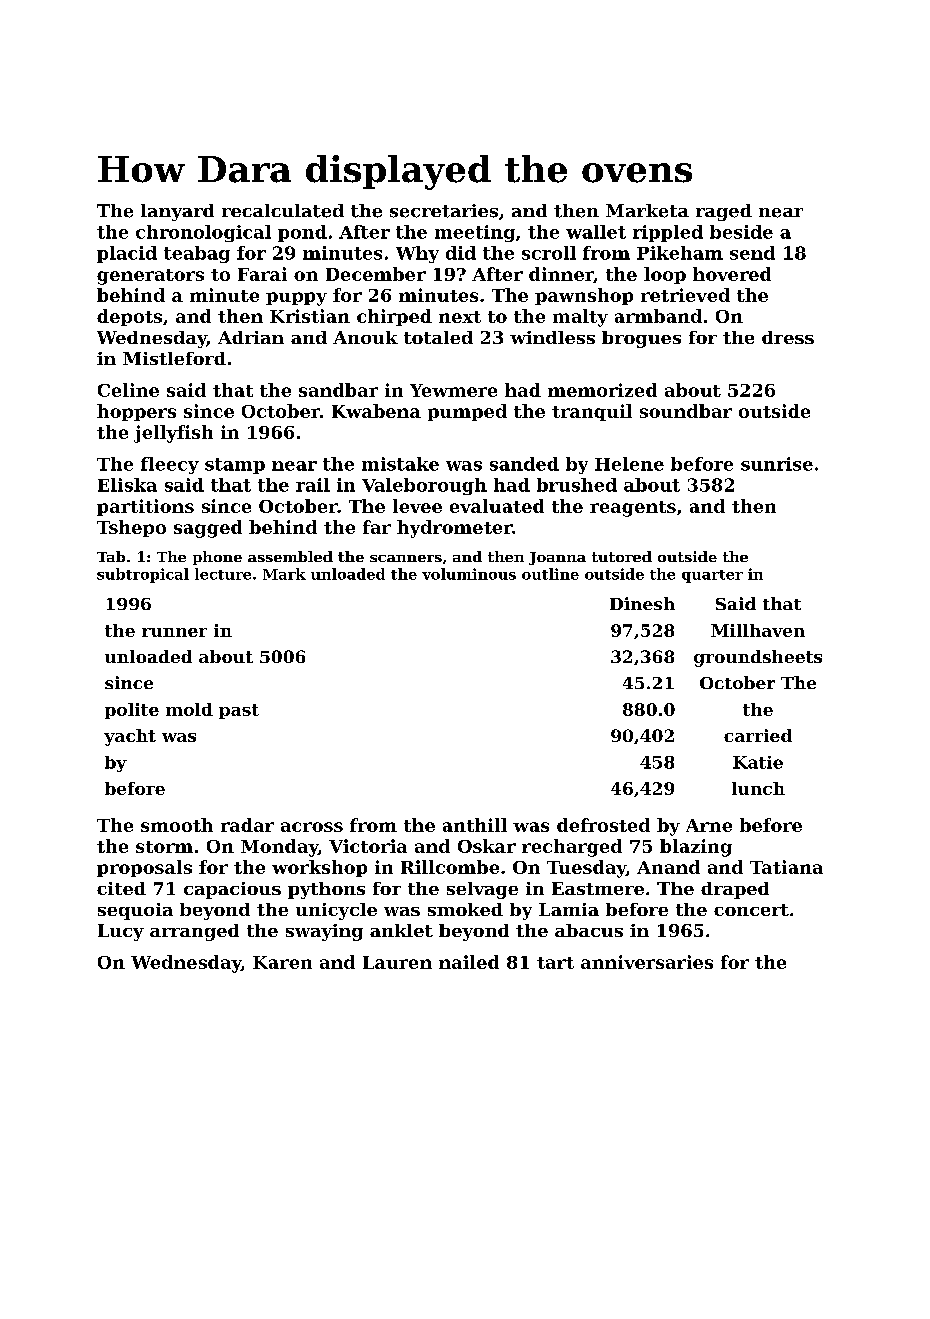 The height and width of the page is (1319, 930). I want to click on secretaries, so click(444, 211).
